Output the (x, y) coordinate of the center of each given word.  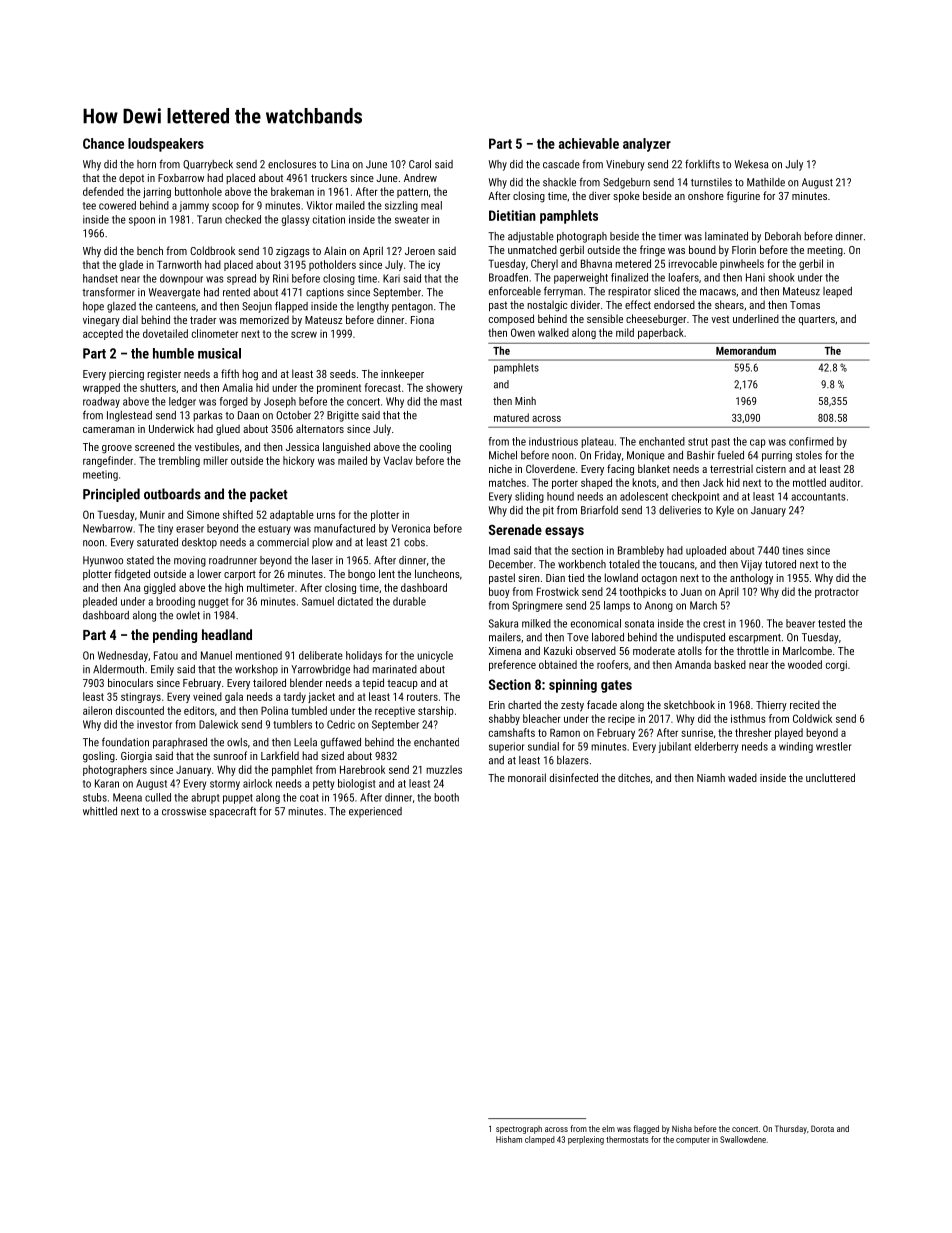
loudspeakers (166, 145)
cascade (561, 164)
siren (528, 578)
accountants (818, 497)
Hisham (509, 1139)
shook (781, 277)
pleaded (100, 602)
